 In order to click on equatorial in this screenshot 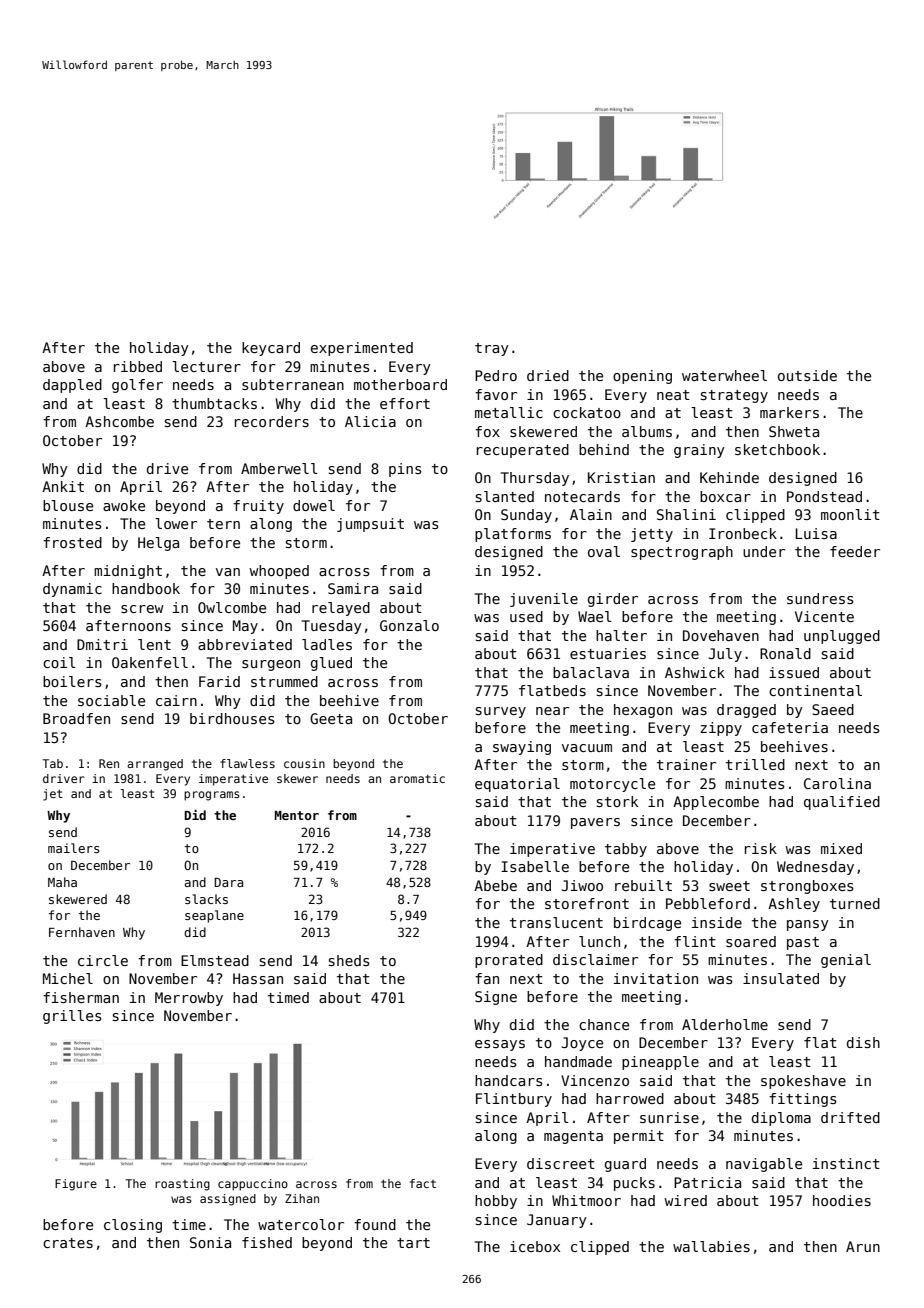, I will do `click(517, 785)`.
